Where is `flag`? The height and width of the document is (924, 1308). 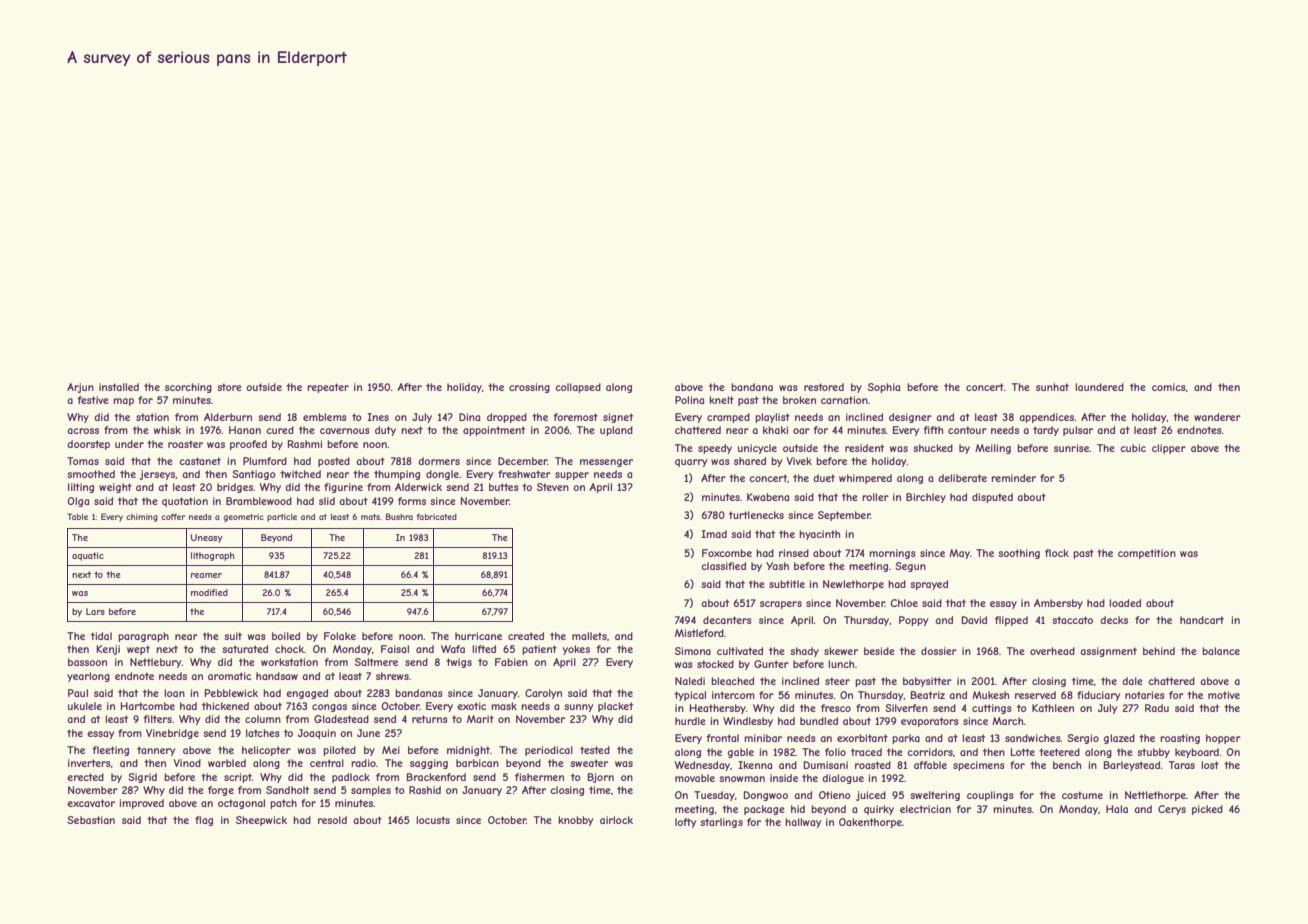
flag is located at coordinates (204, 821).
